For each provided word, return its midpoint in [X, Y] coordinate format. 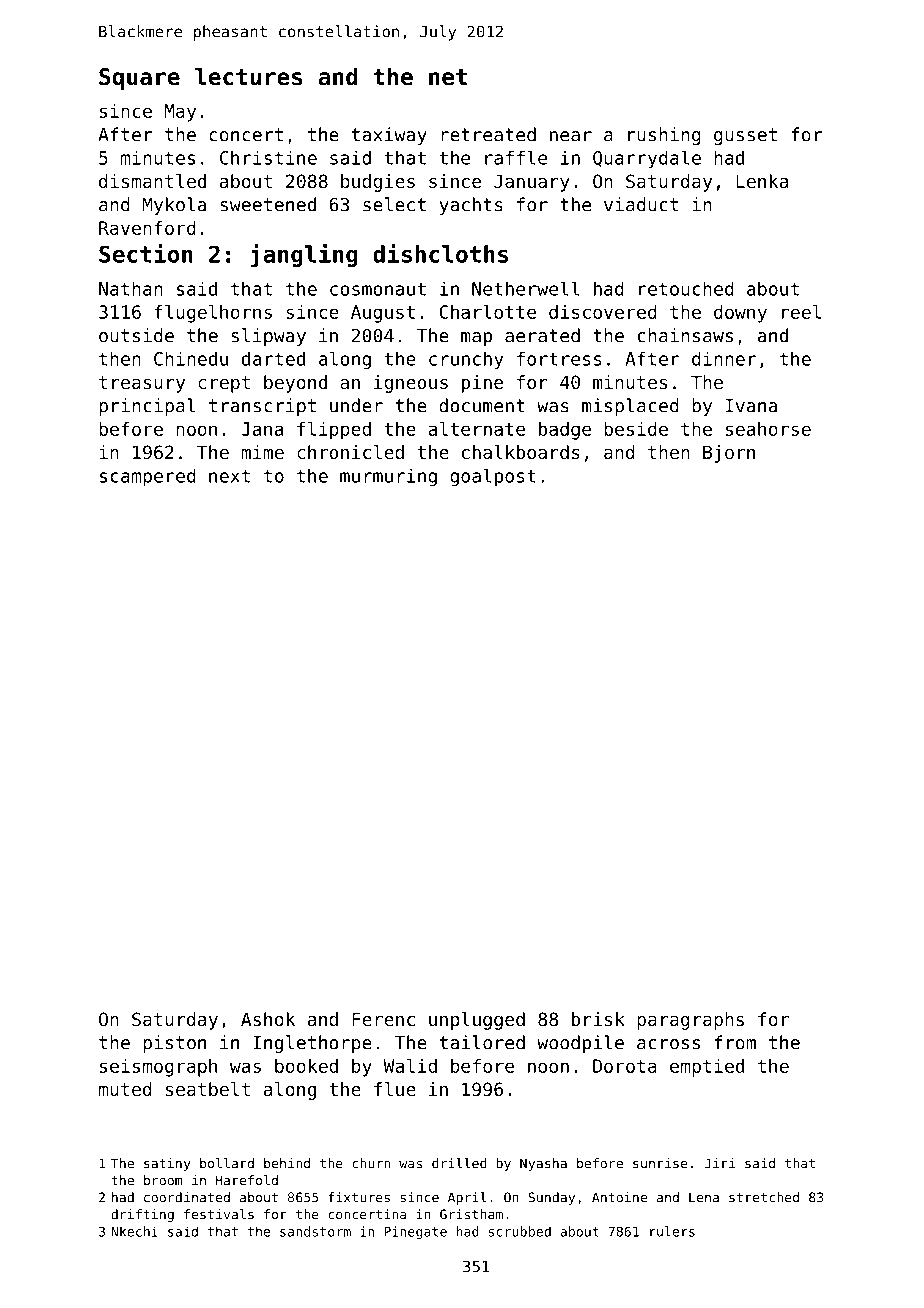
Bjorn [729, 454]
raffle [516, 157]
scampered [148, 477]
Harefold [247, 1180]
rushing [664, 136]
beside [636, 429]
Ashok [268, 1019]
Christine [268, 157]
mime [262, 452]
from [735, 1042]
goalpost [493, 477]
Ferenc [383, 1019]
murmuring [388, 477]
